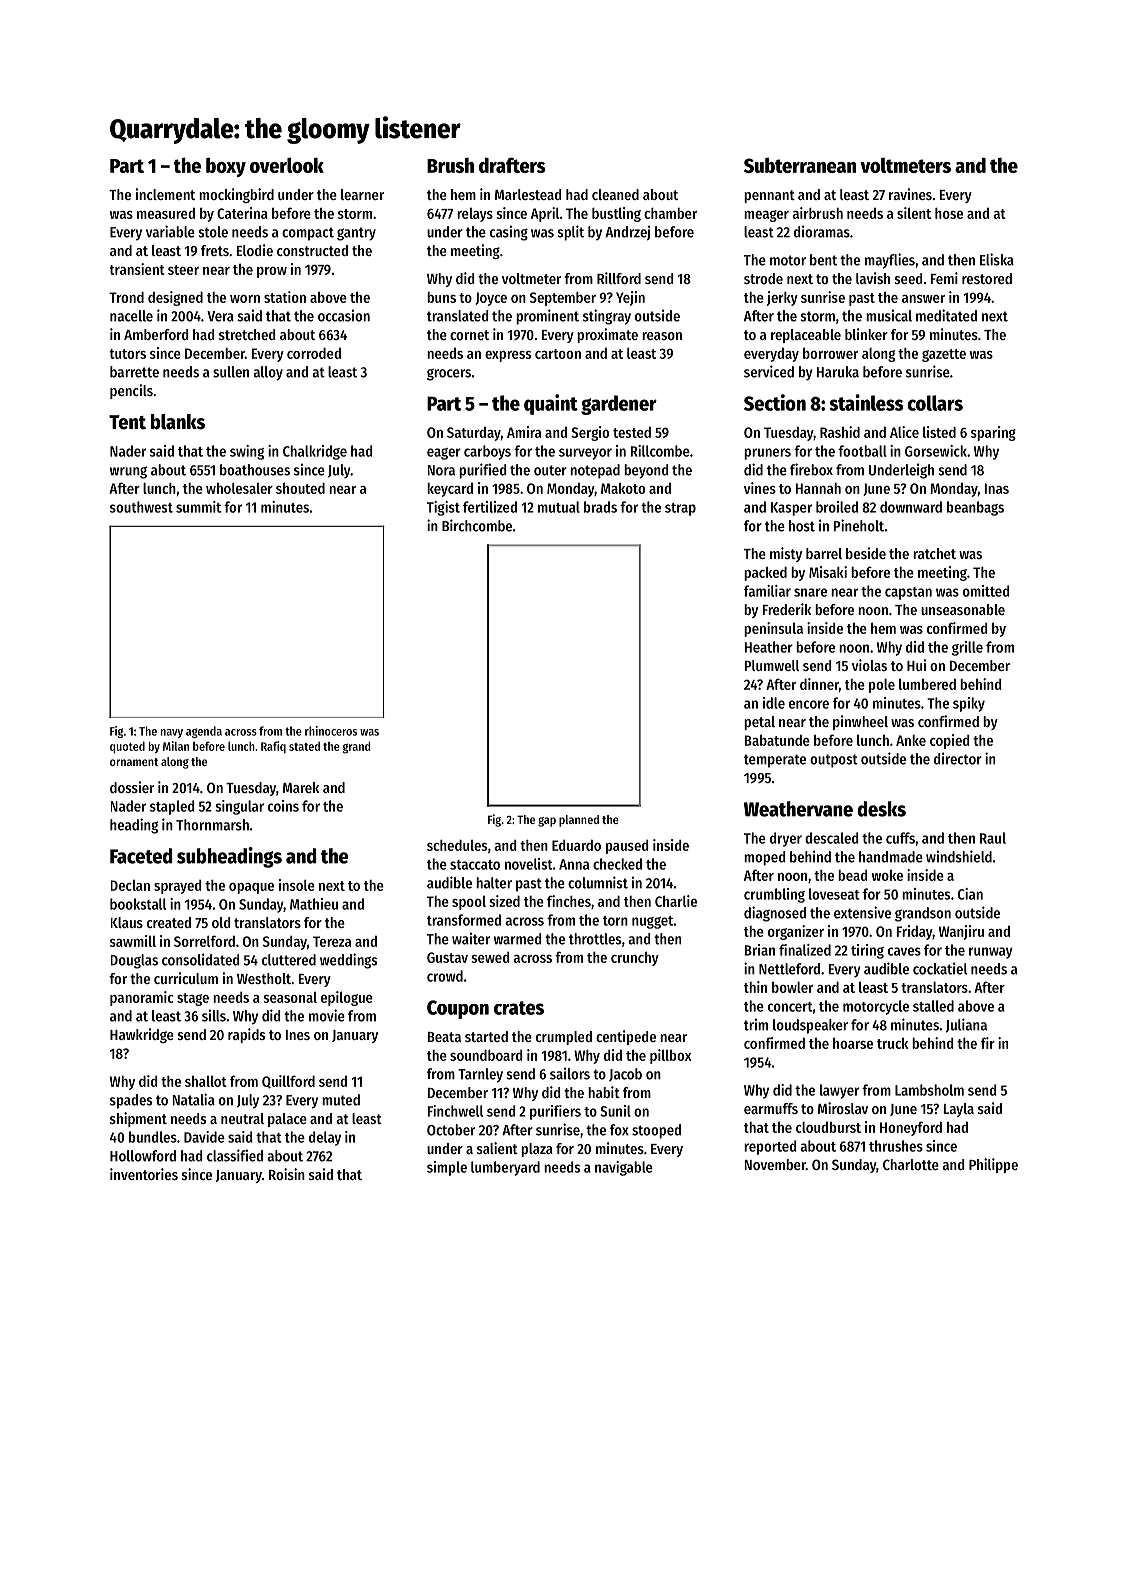  Describe the element at coordinates (800, 165) in the screenshot. I see `Subterranean` at that location.
